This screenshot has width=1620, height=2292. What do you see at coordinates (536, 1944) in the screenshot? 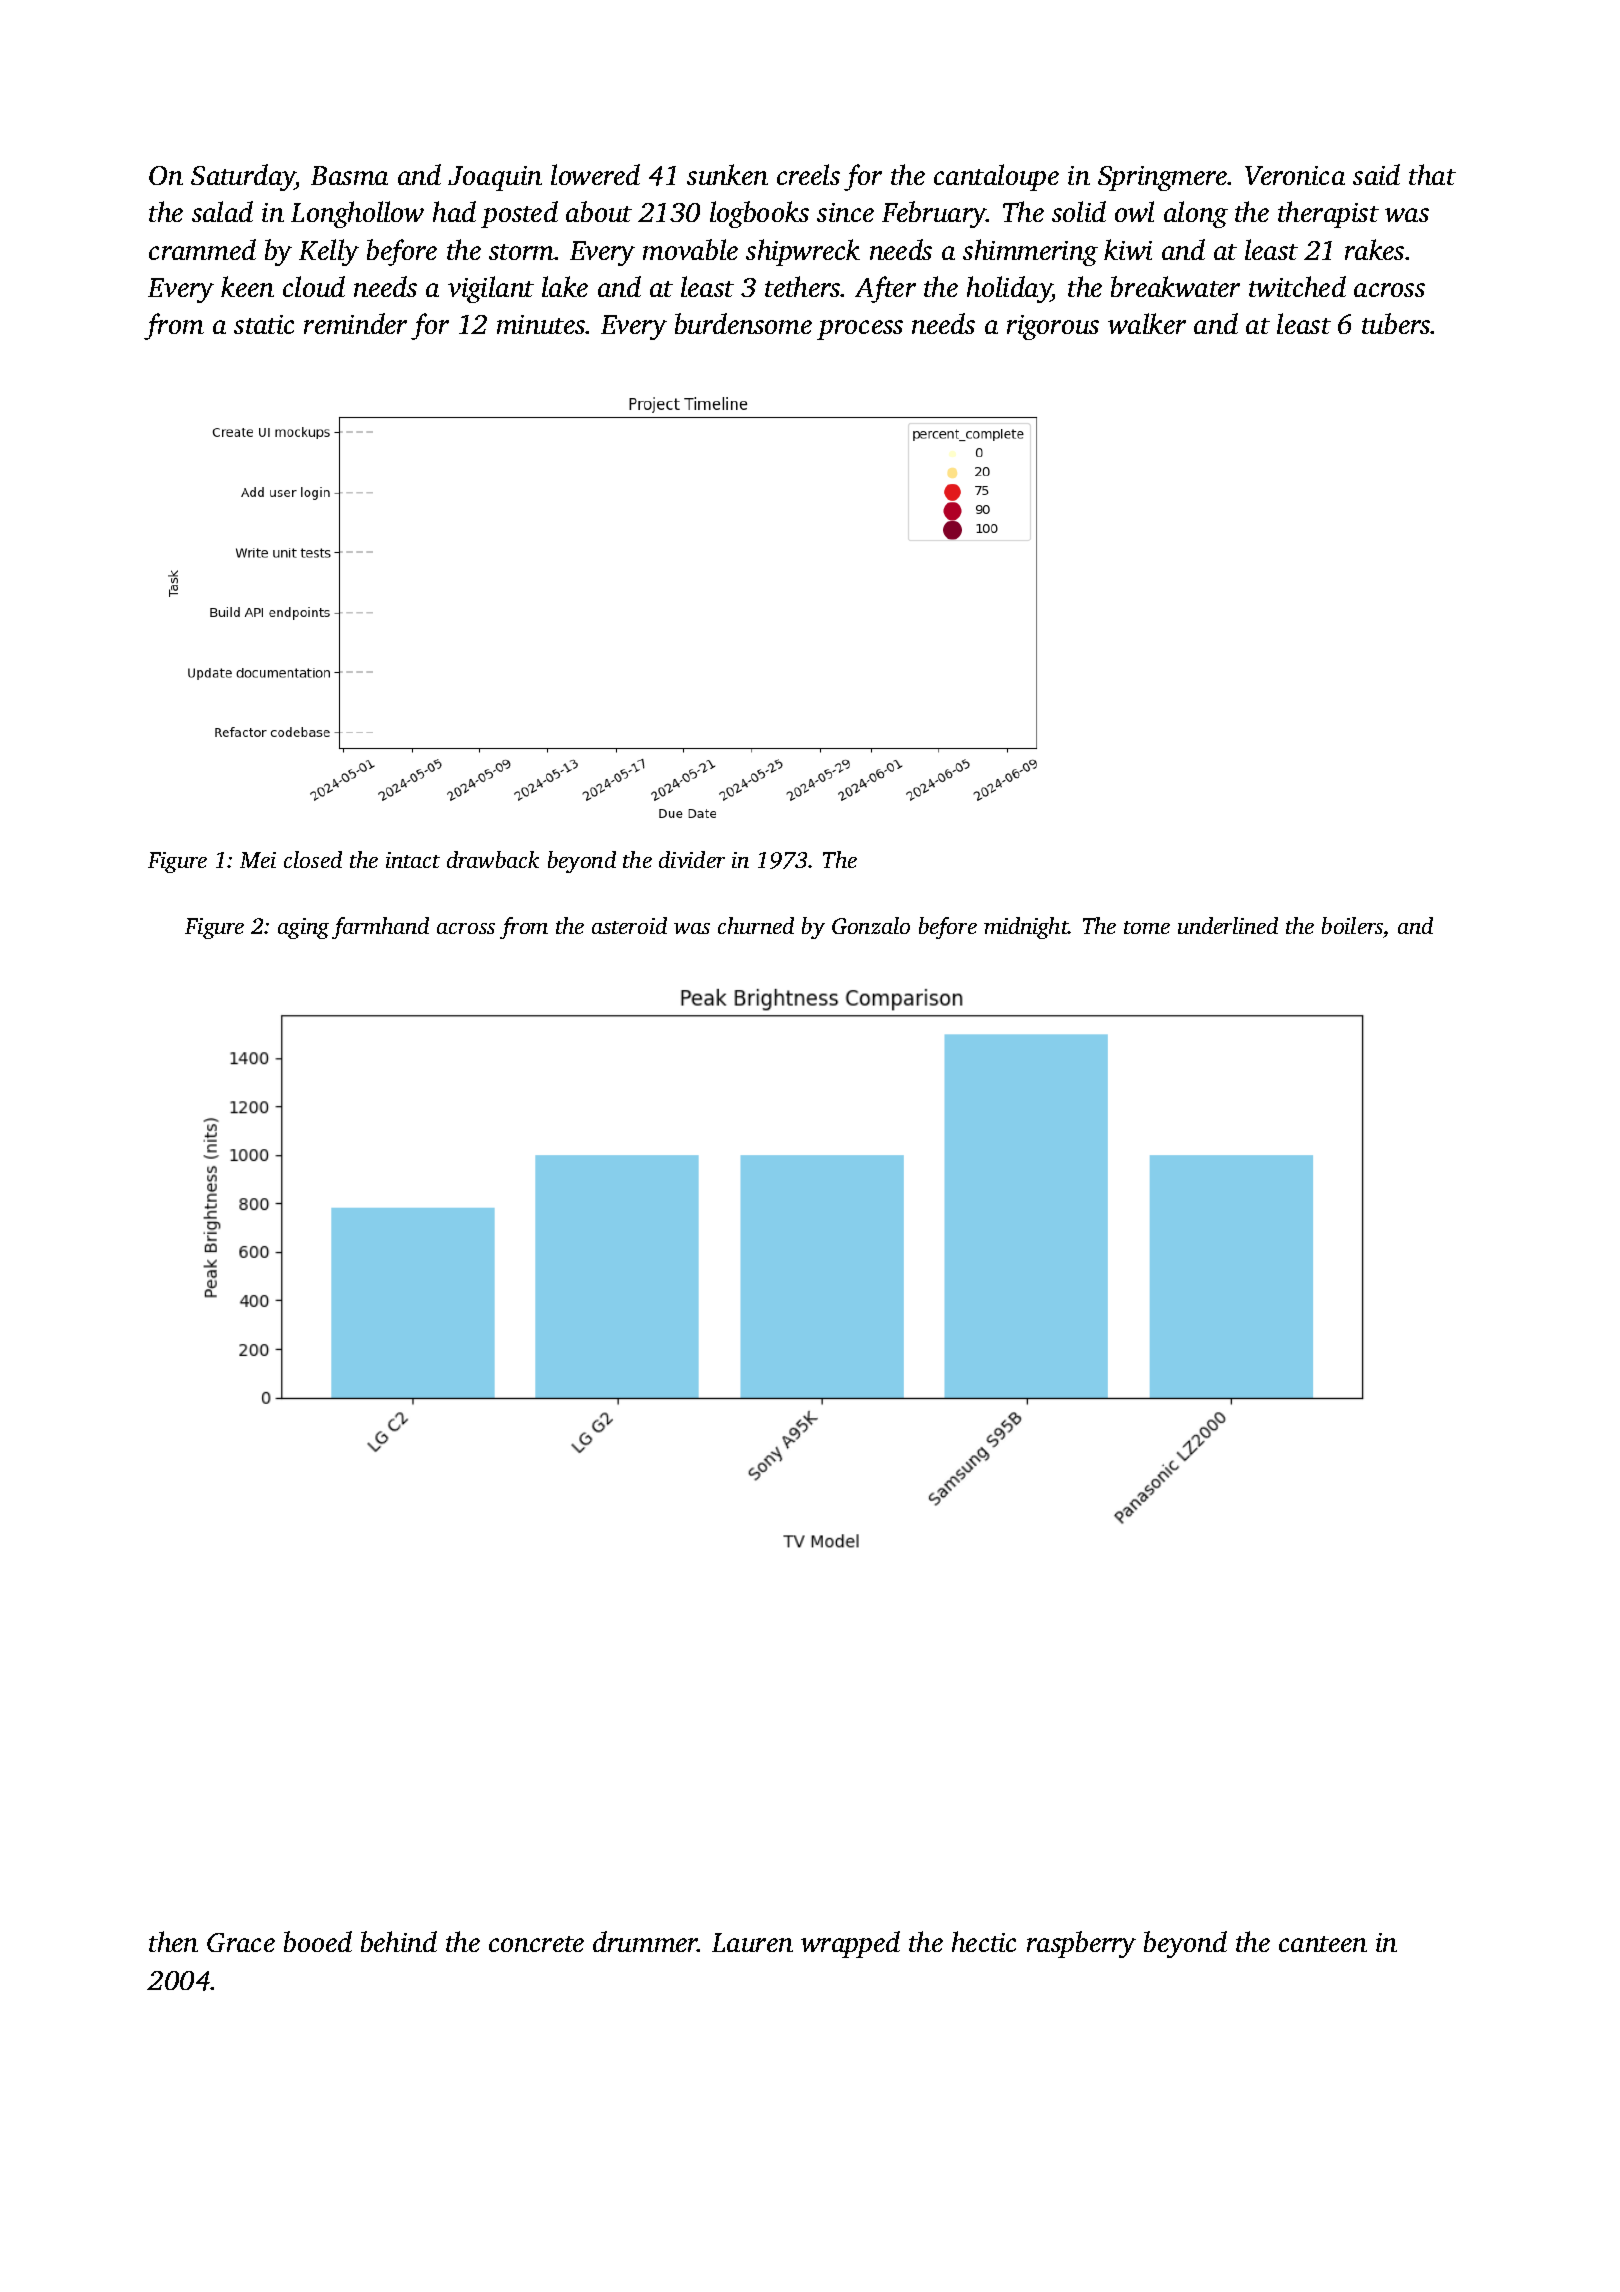
I see `concrete` at bounding box center [536, 1944].
